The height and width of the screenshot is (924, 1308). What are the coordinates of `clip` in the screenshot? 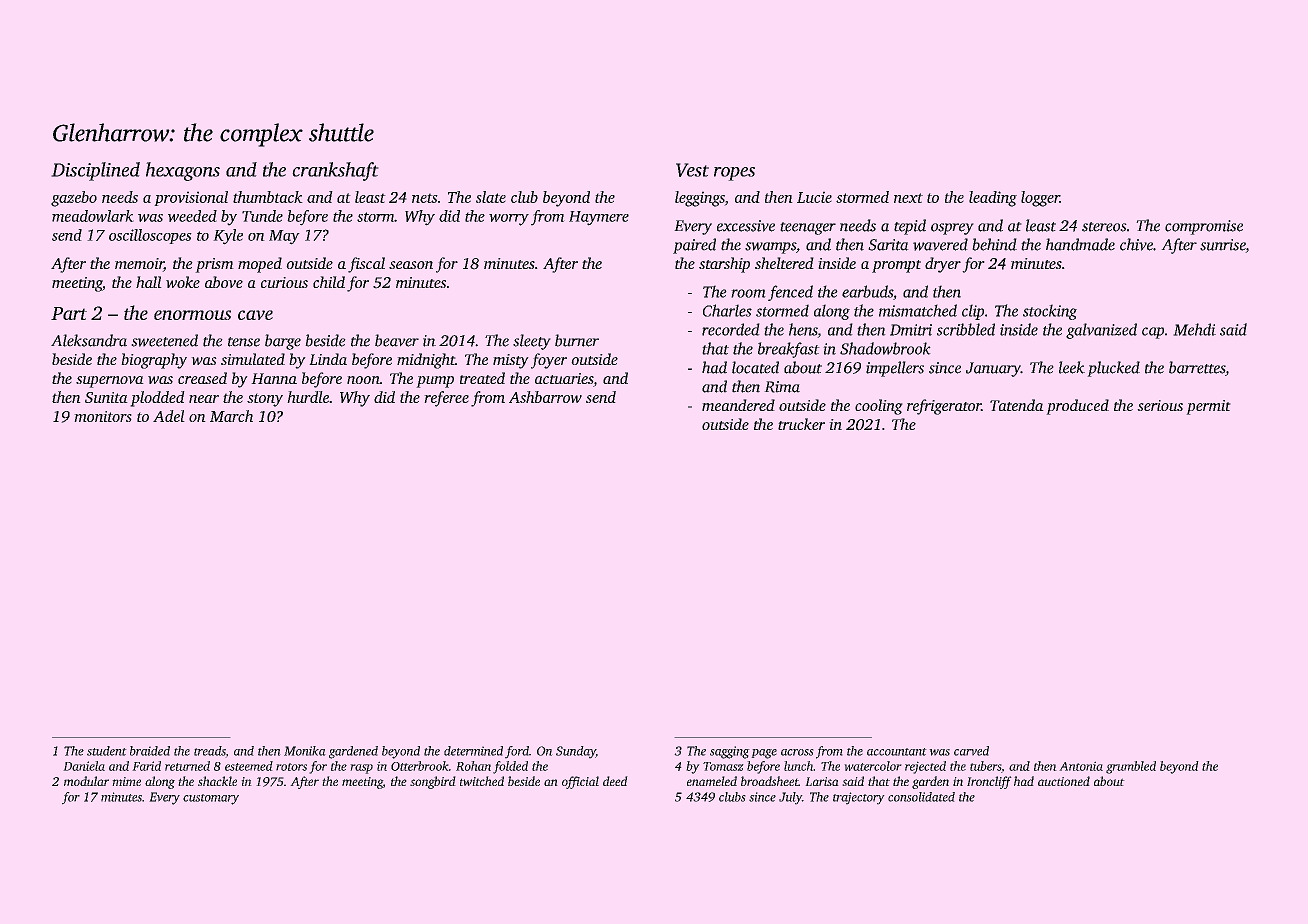 It's located at (973, 312).
